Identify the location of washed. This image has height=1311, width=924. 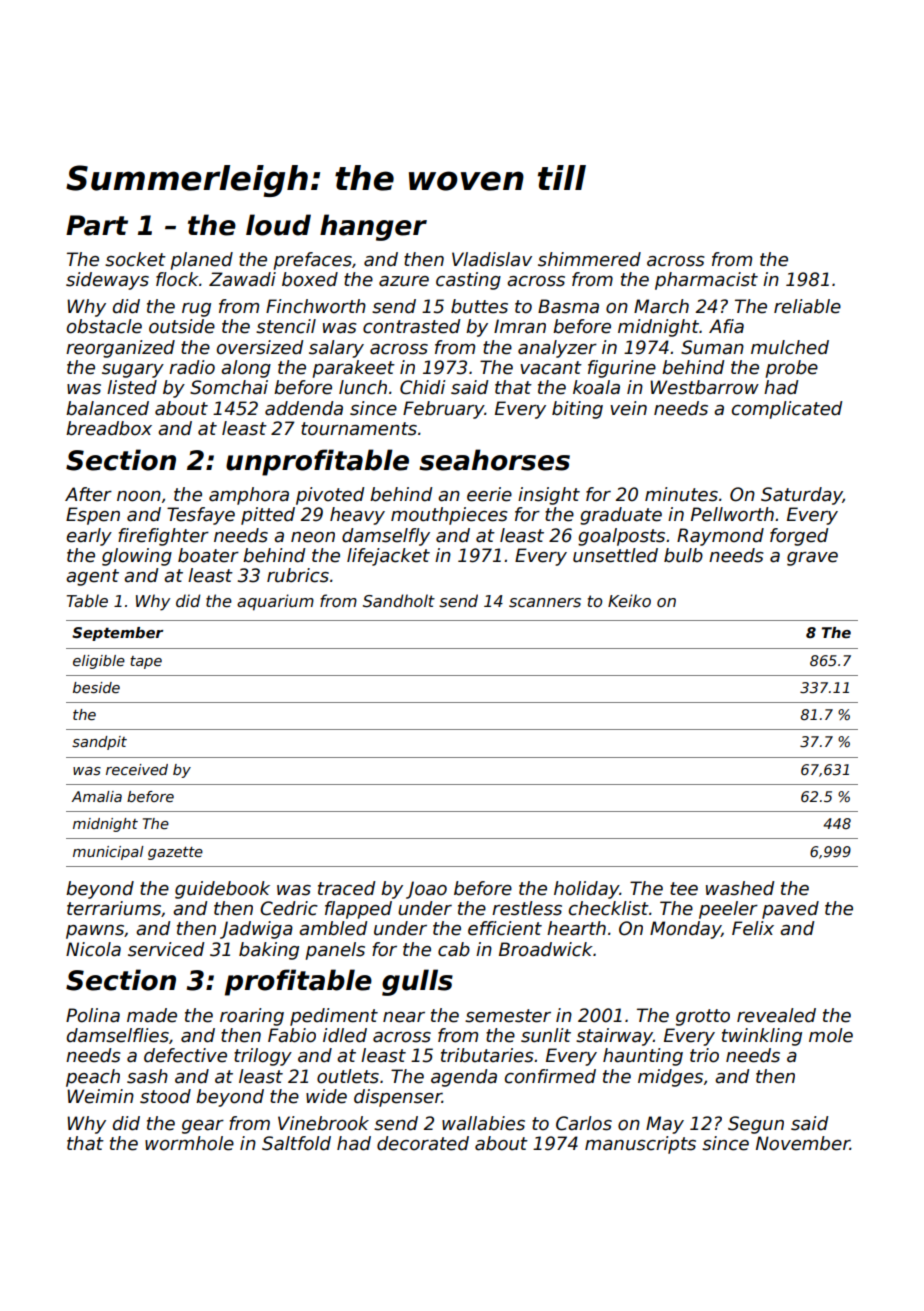
(740, 888).
